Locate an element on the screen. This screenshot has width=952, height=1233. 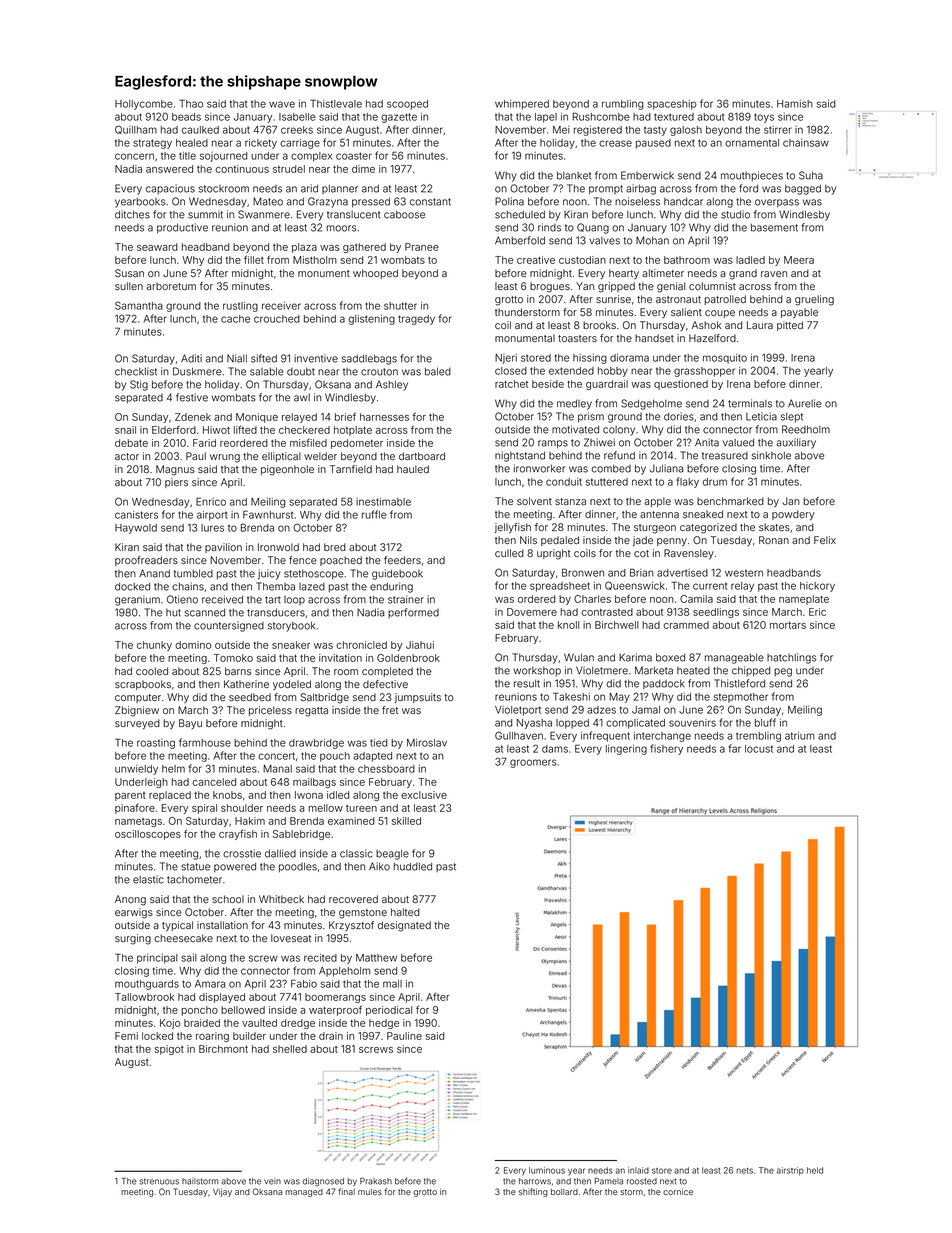
Birchmont is located at coordinates (223, 1049).
